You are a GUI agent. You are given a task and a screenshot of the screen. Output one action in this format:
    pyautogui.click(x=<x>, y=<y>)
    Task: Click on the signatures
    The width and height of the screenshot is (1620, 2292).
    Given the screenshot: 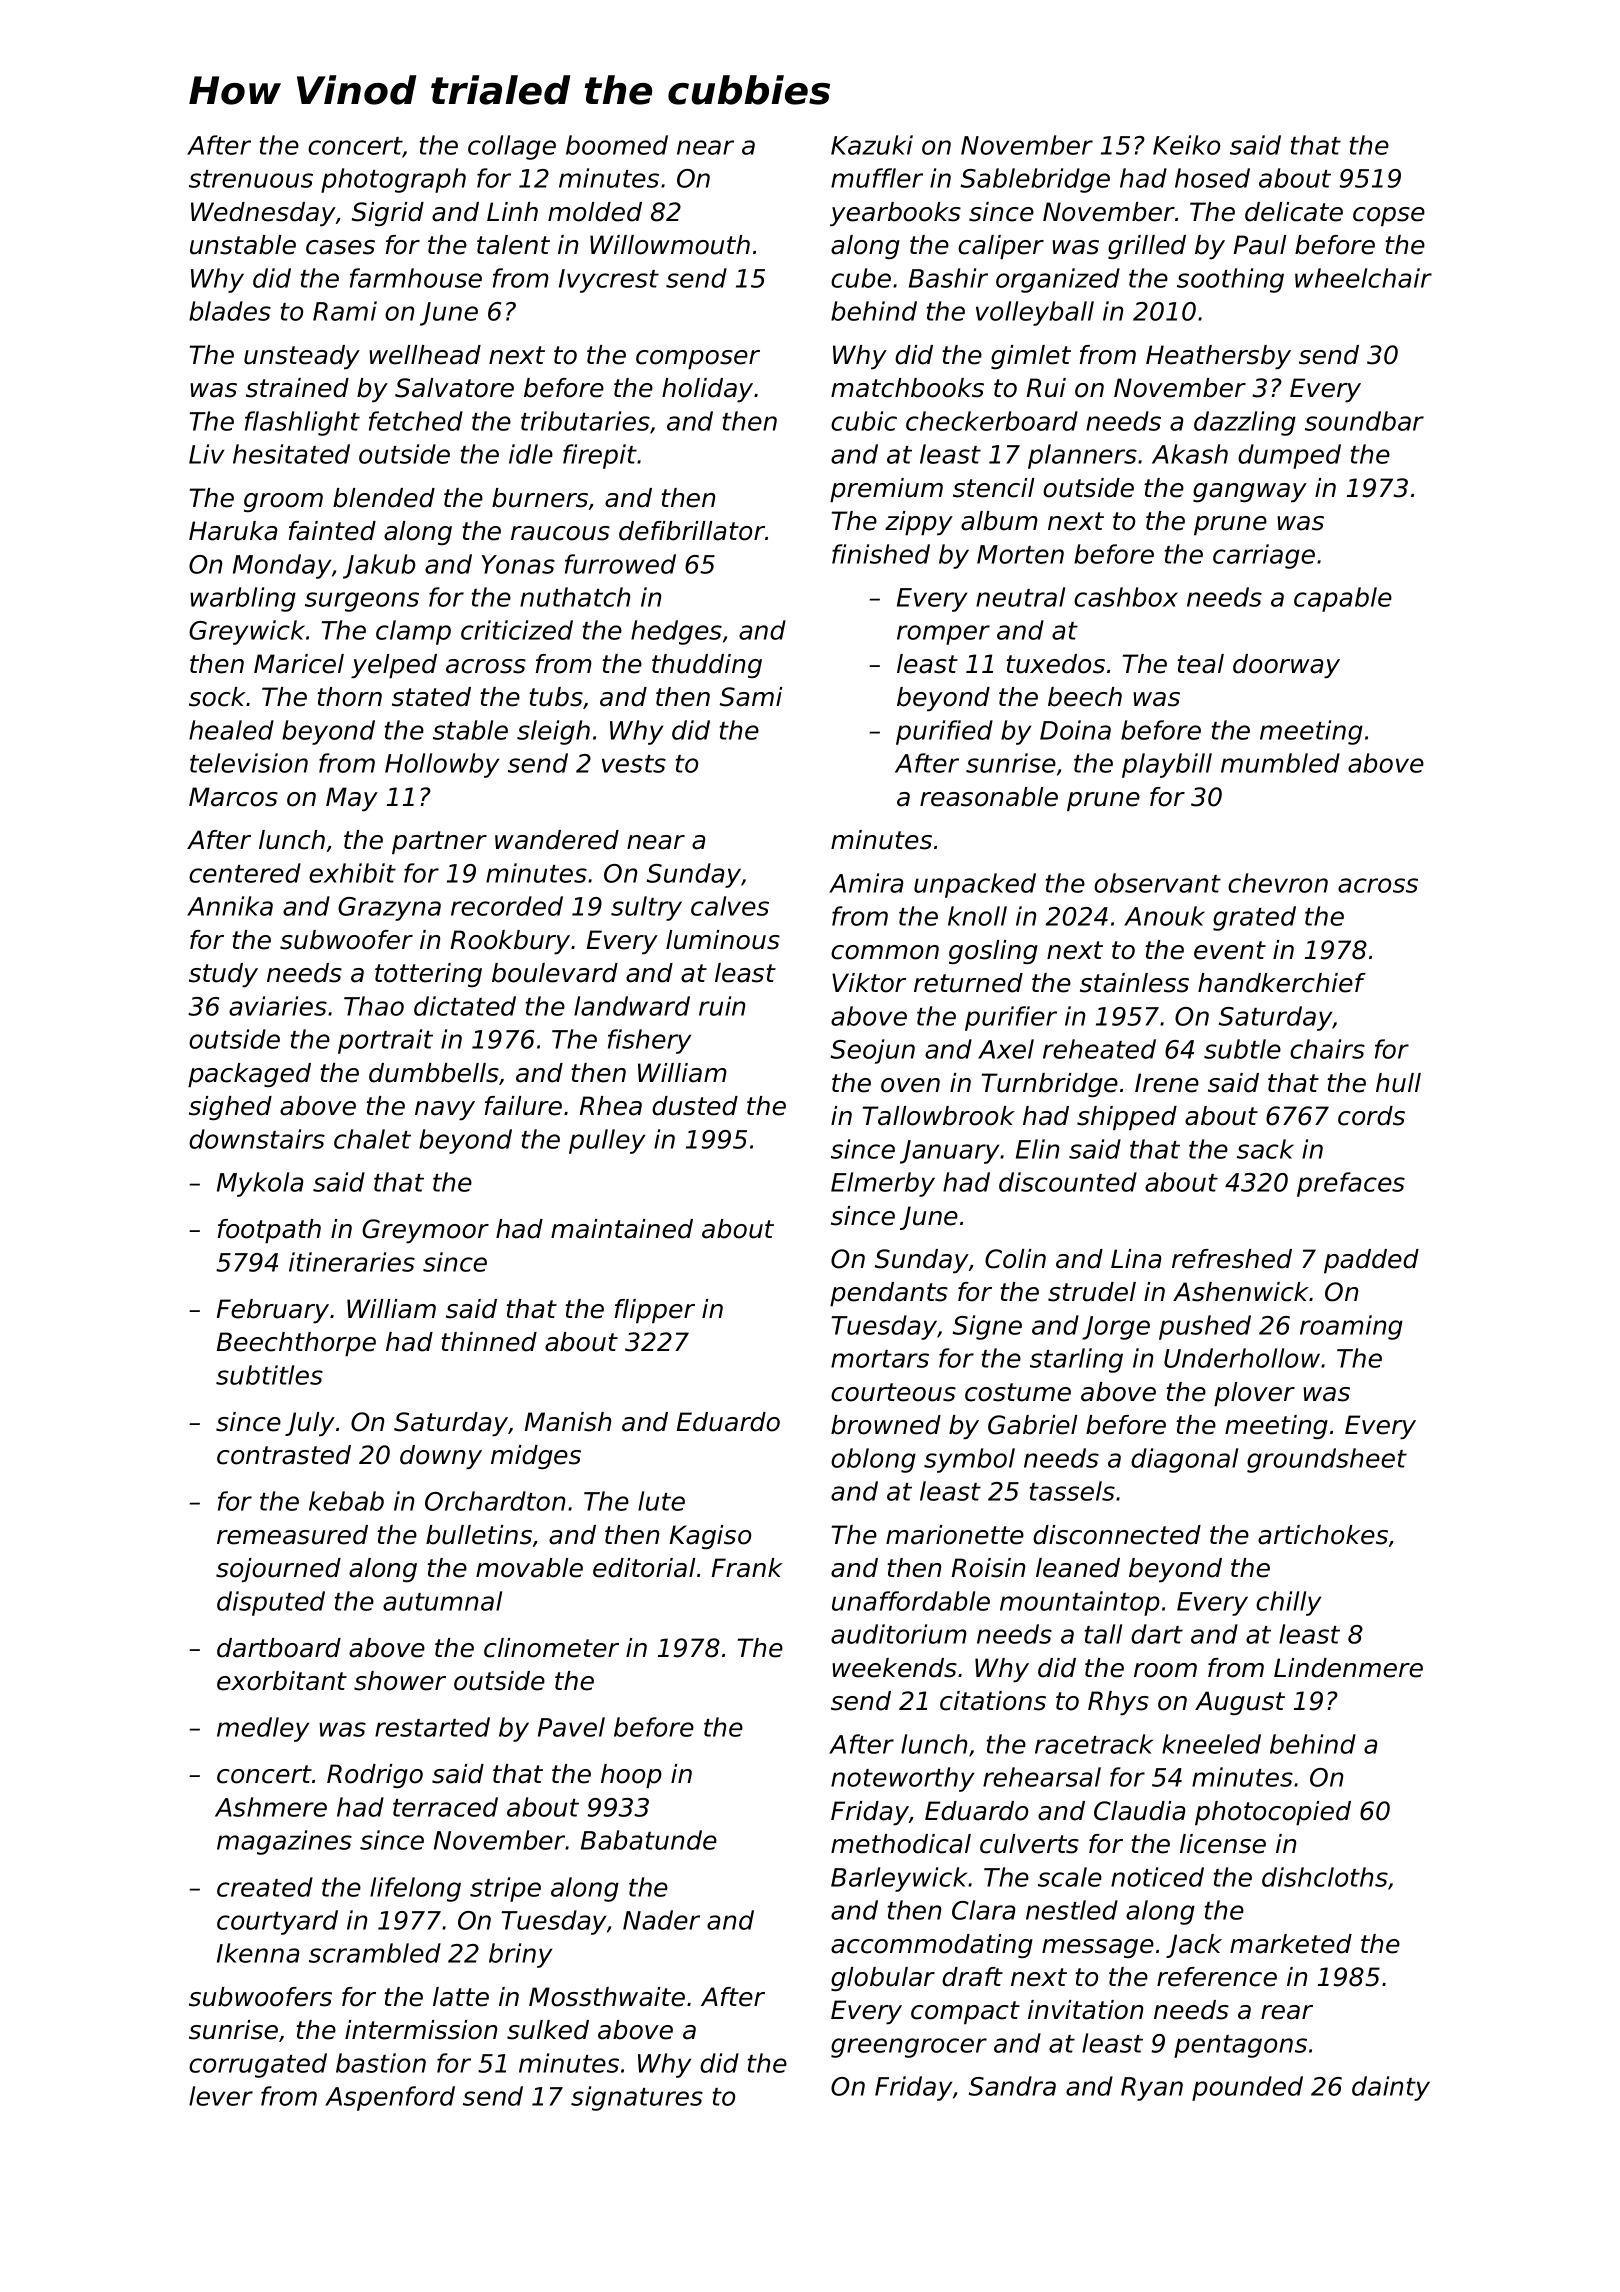 What is the action you would take?
    pyautogui.click(x=637, y=2098)
